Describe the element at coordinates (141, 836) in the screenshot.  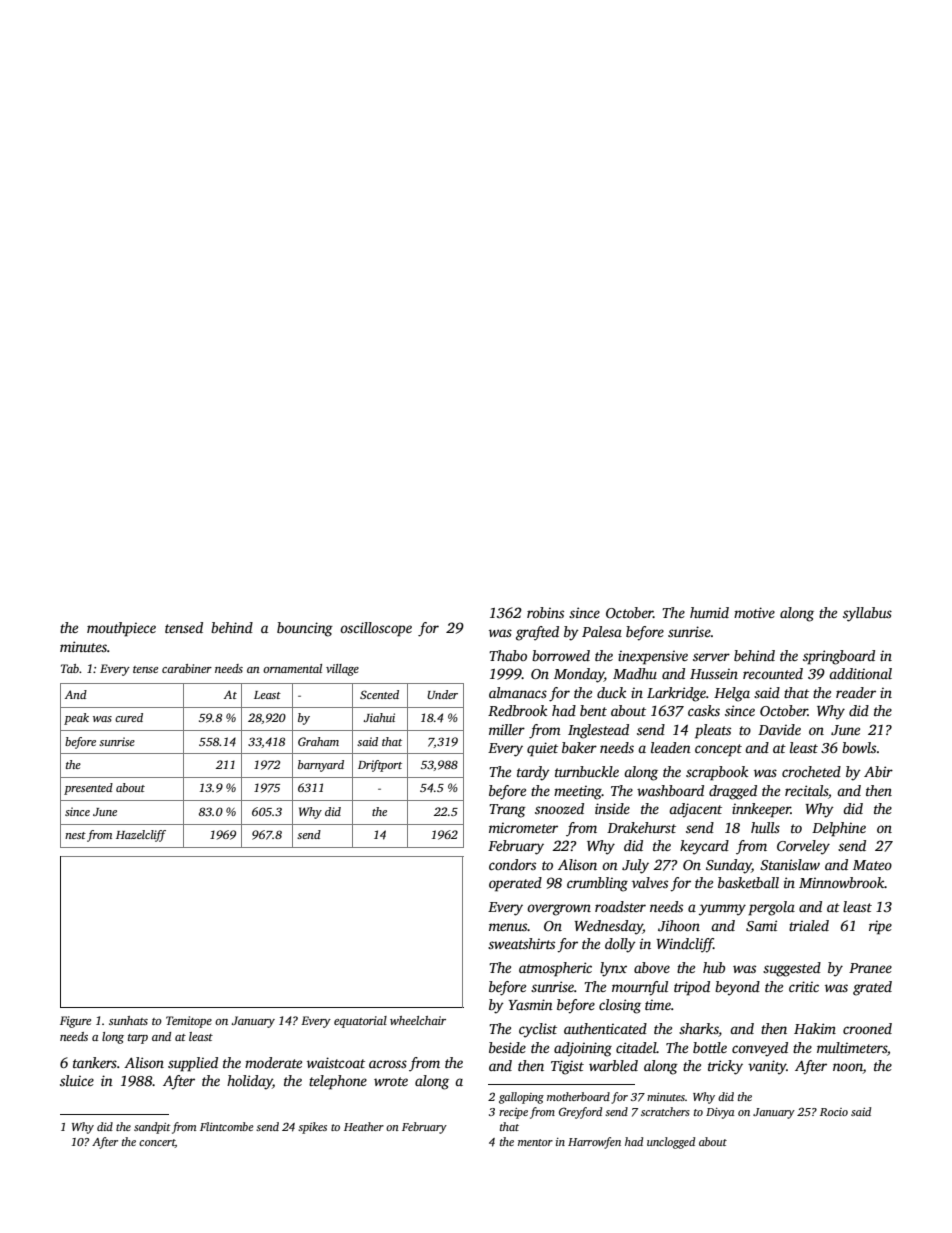
I see `Hazelcliff` at that location.
